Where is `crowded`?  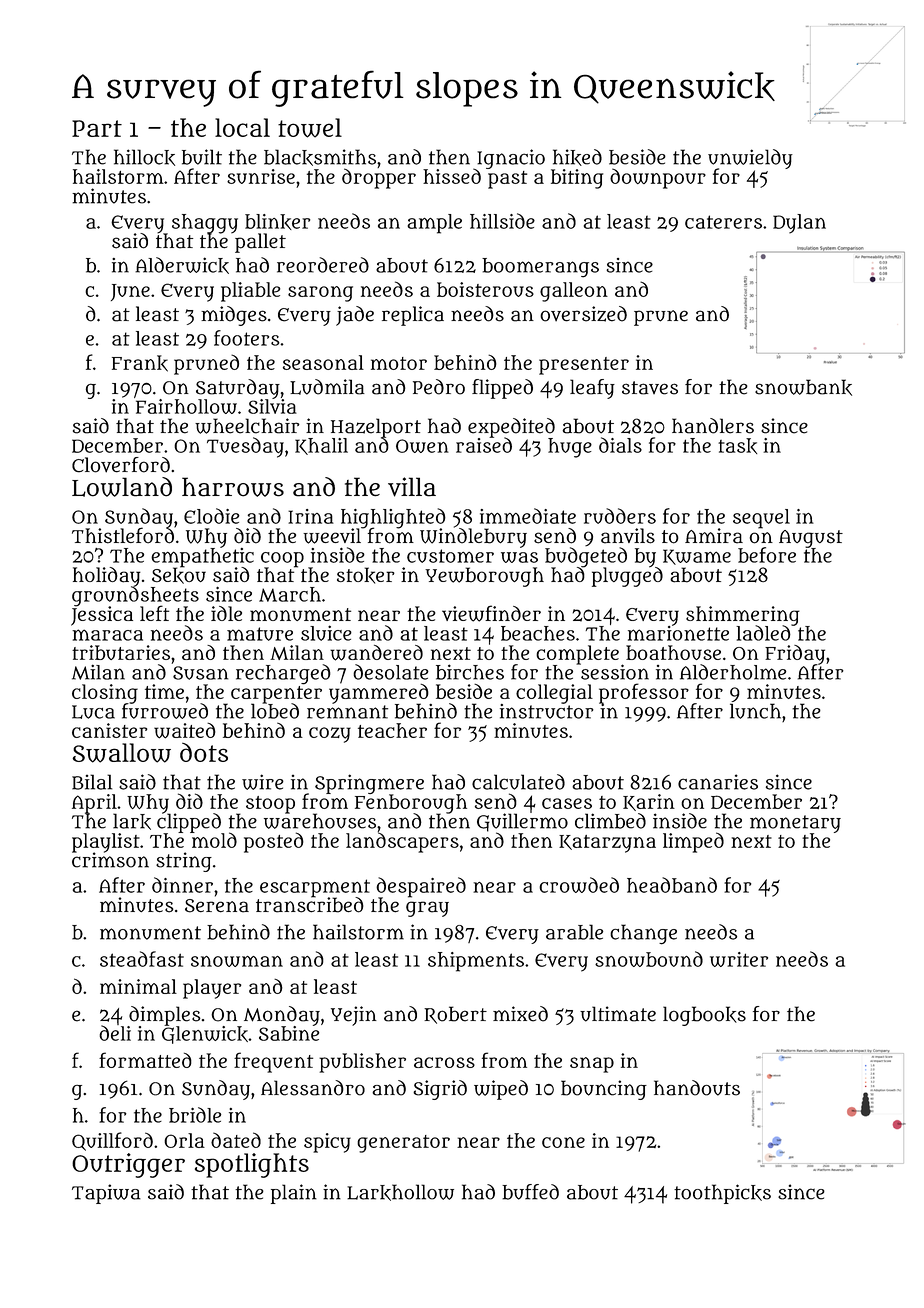 crowded is located at coordinates (579, 885).
